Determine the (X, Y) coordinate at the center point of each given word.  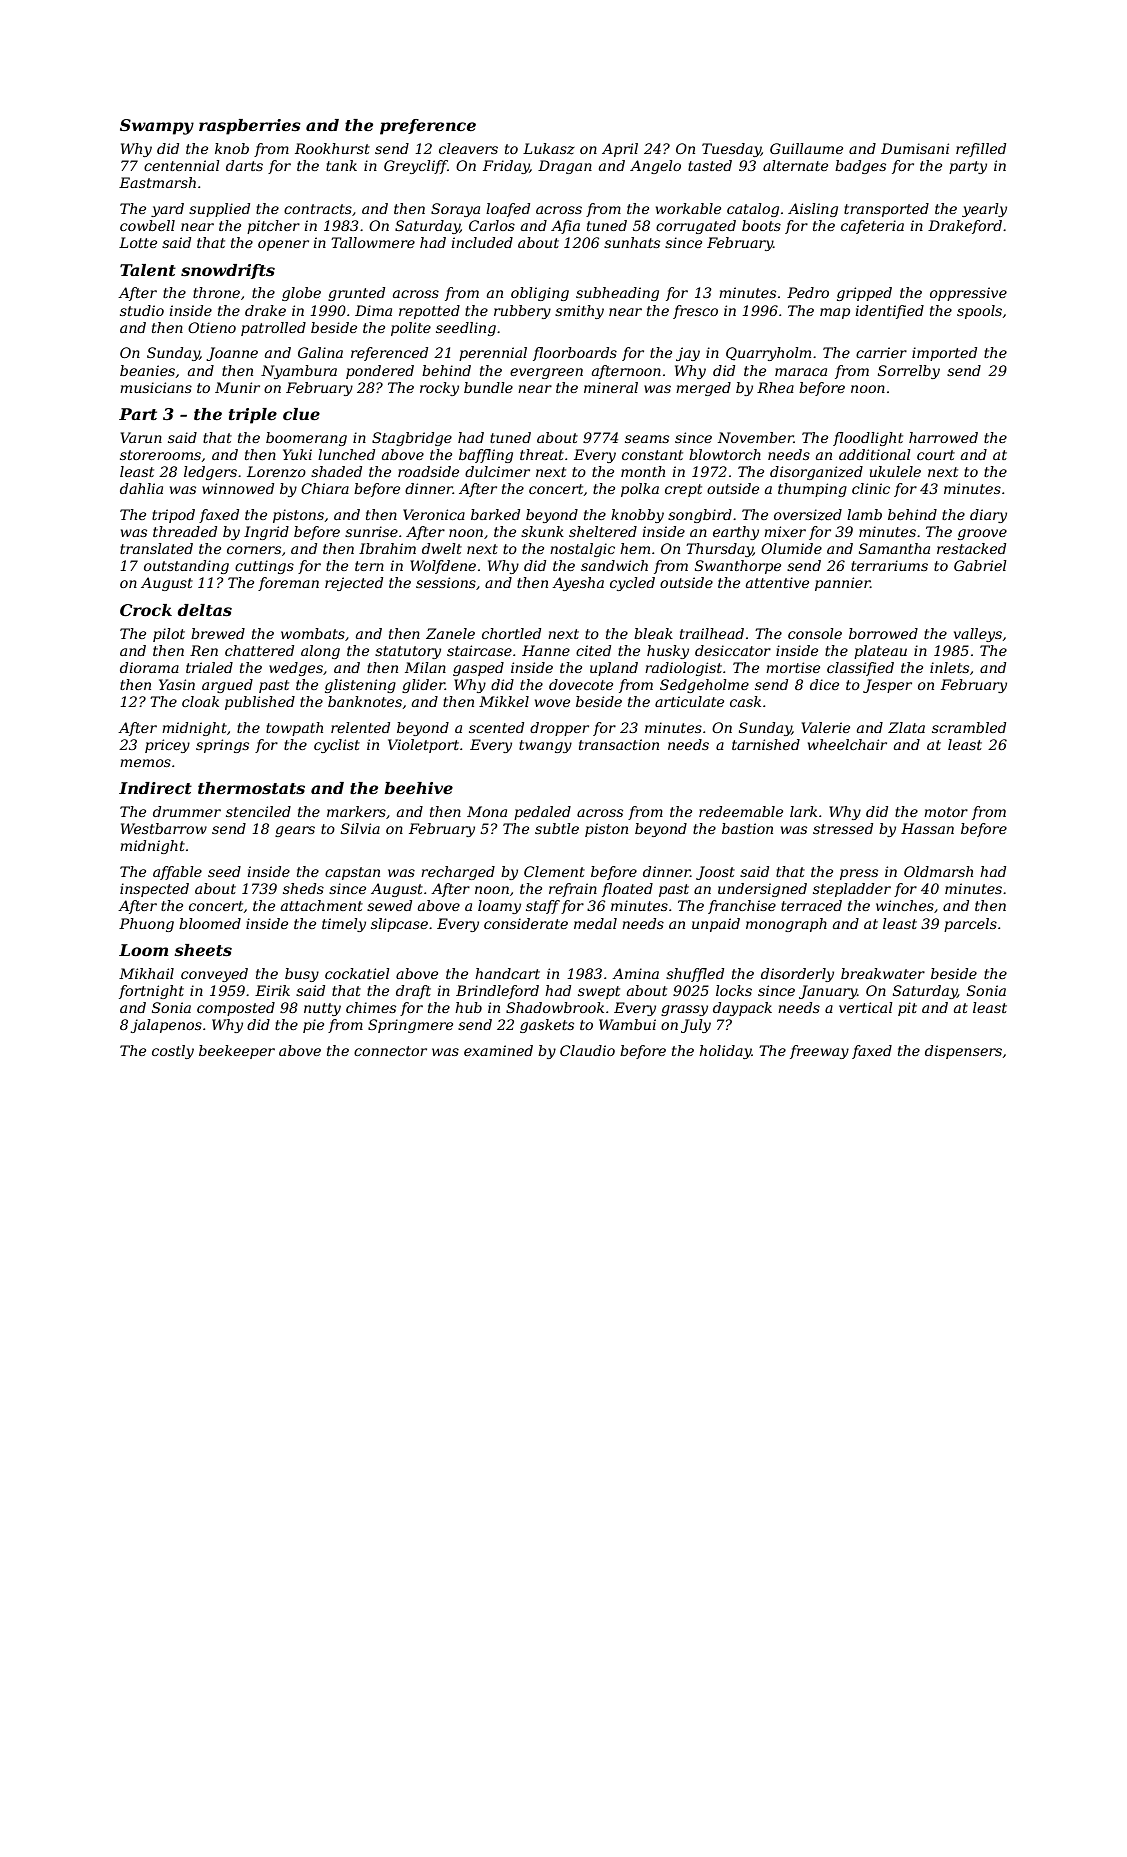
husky (668, 652)
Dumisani (915, 148)
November (756, 437)
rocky (439, 389)
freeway (819, 1052)
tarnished (766, 744)
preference (428, 127)
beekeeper (237, 1052)
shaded (336, 471)
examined (498, 1050)
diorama (149, 667)
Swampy (157, 127)
